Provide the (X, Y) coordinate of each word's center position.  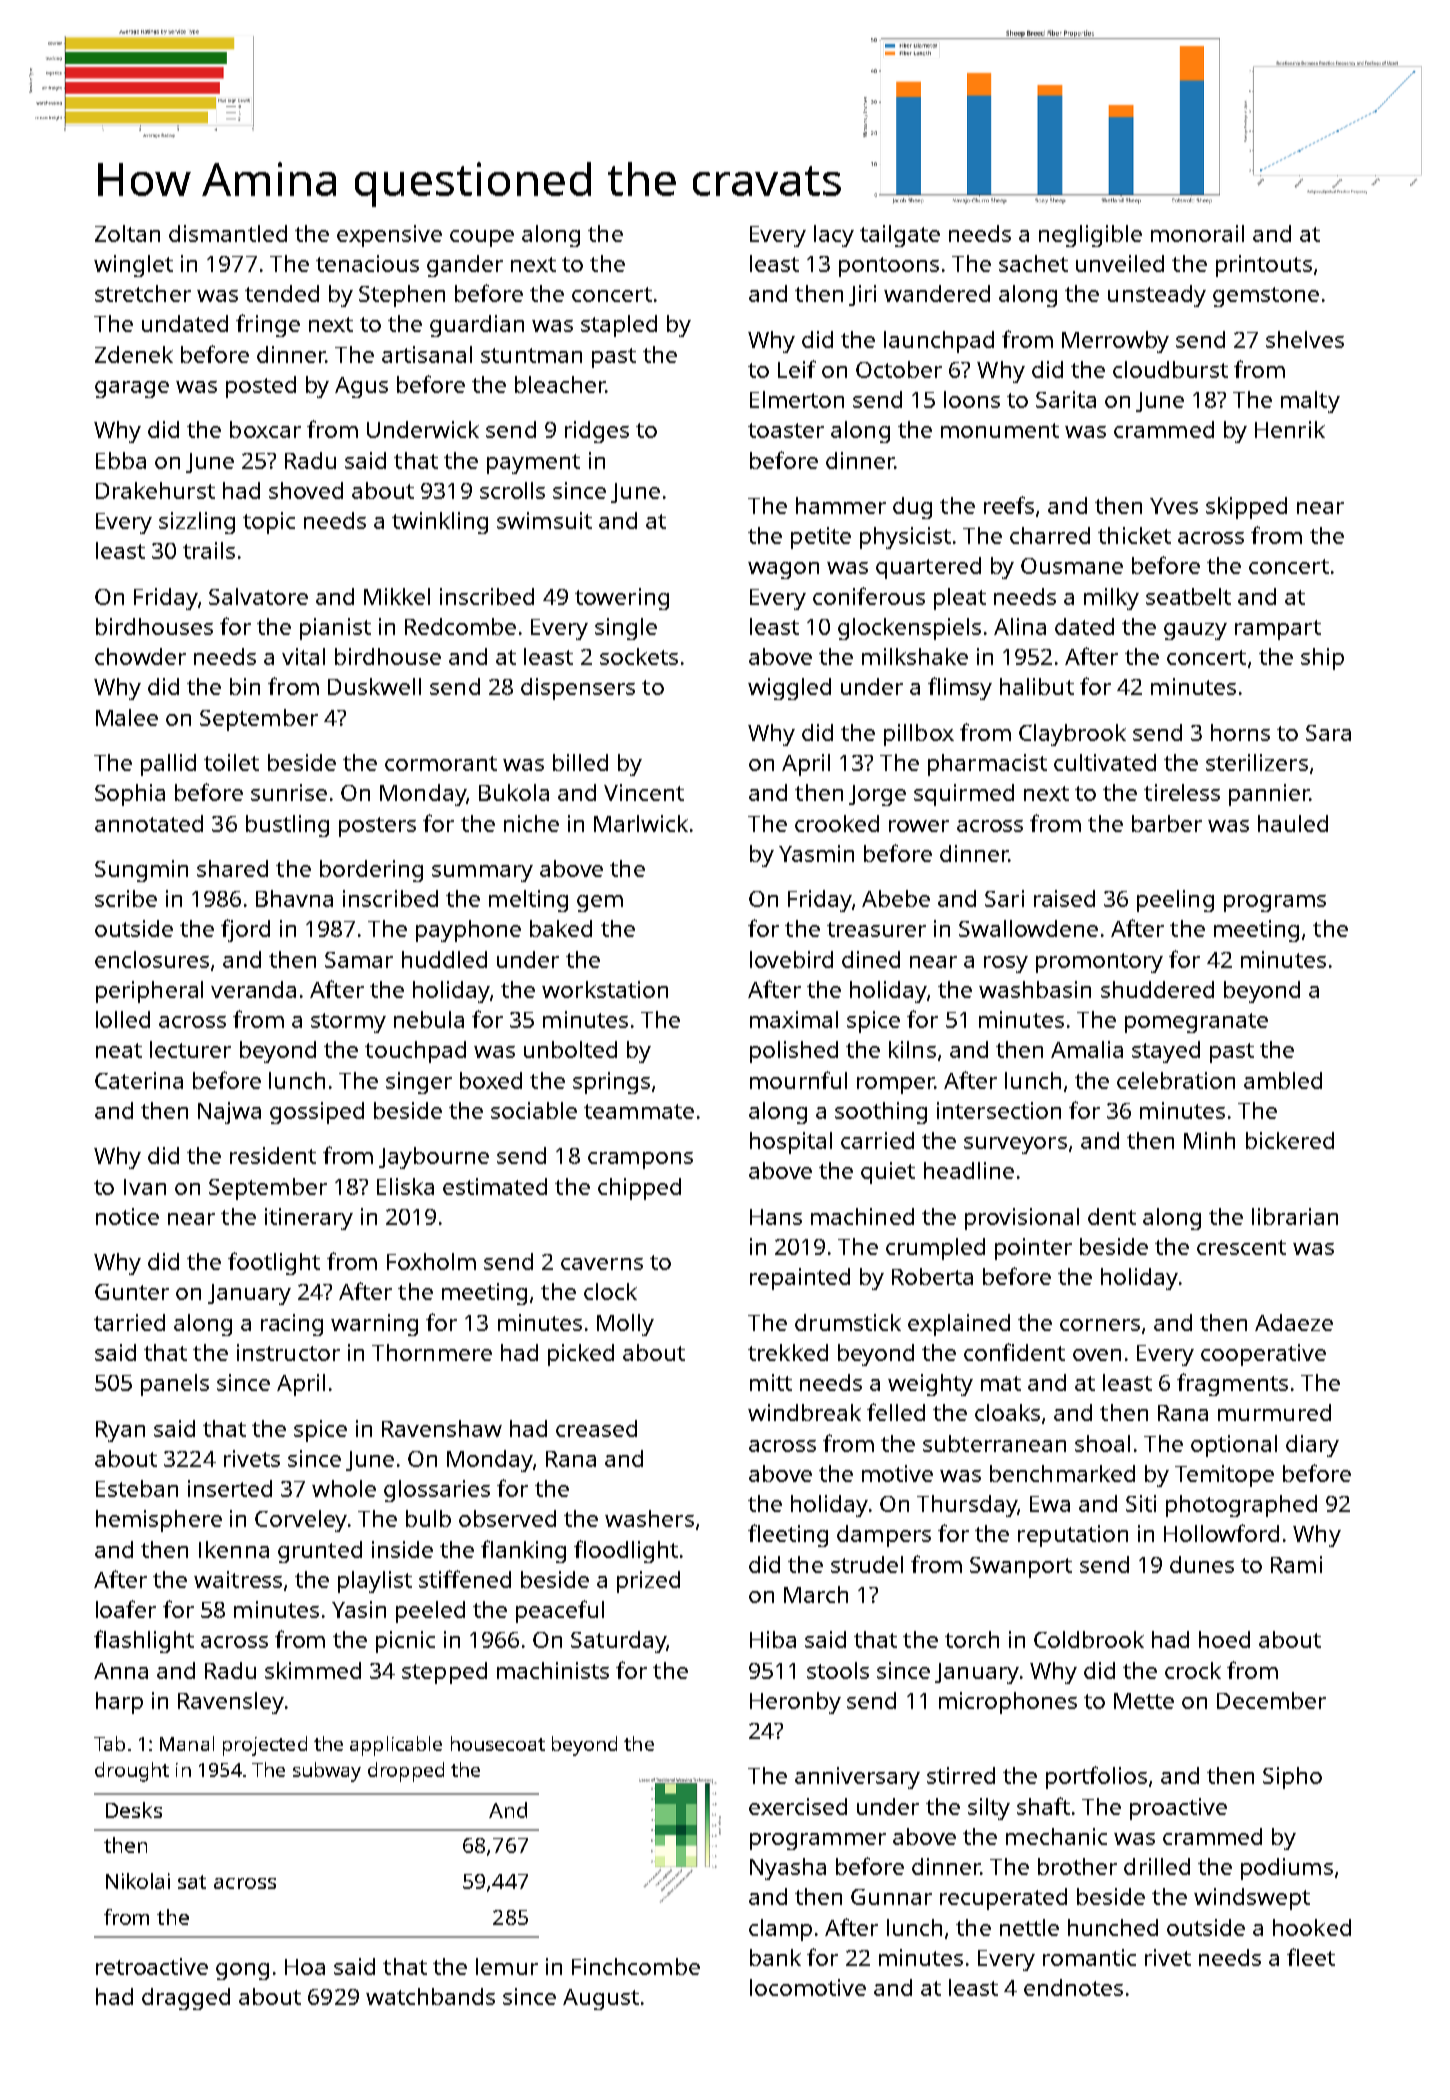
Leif (797, 369)
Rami (1296, 1564)
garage (132, 389)
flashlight (144, 1641)
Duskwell (374, 686)
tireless (1182, 792)
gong (242, 1971)
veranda (253, 989)
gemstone (1266, 297)
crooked (837, 823)
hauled (1293, 823)
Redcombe (460, 626)
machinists (553, 1670)
